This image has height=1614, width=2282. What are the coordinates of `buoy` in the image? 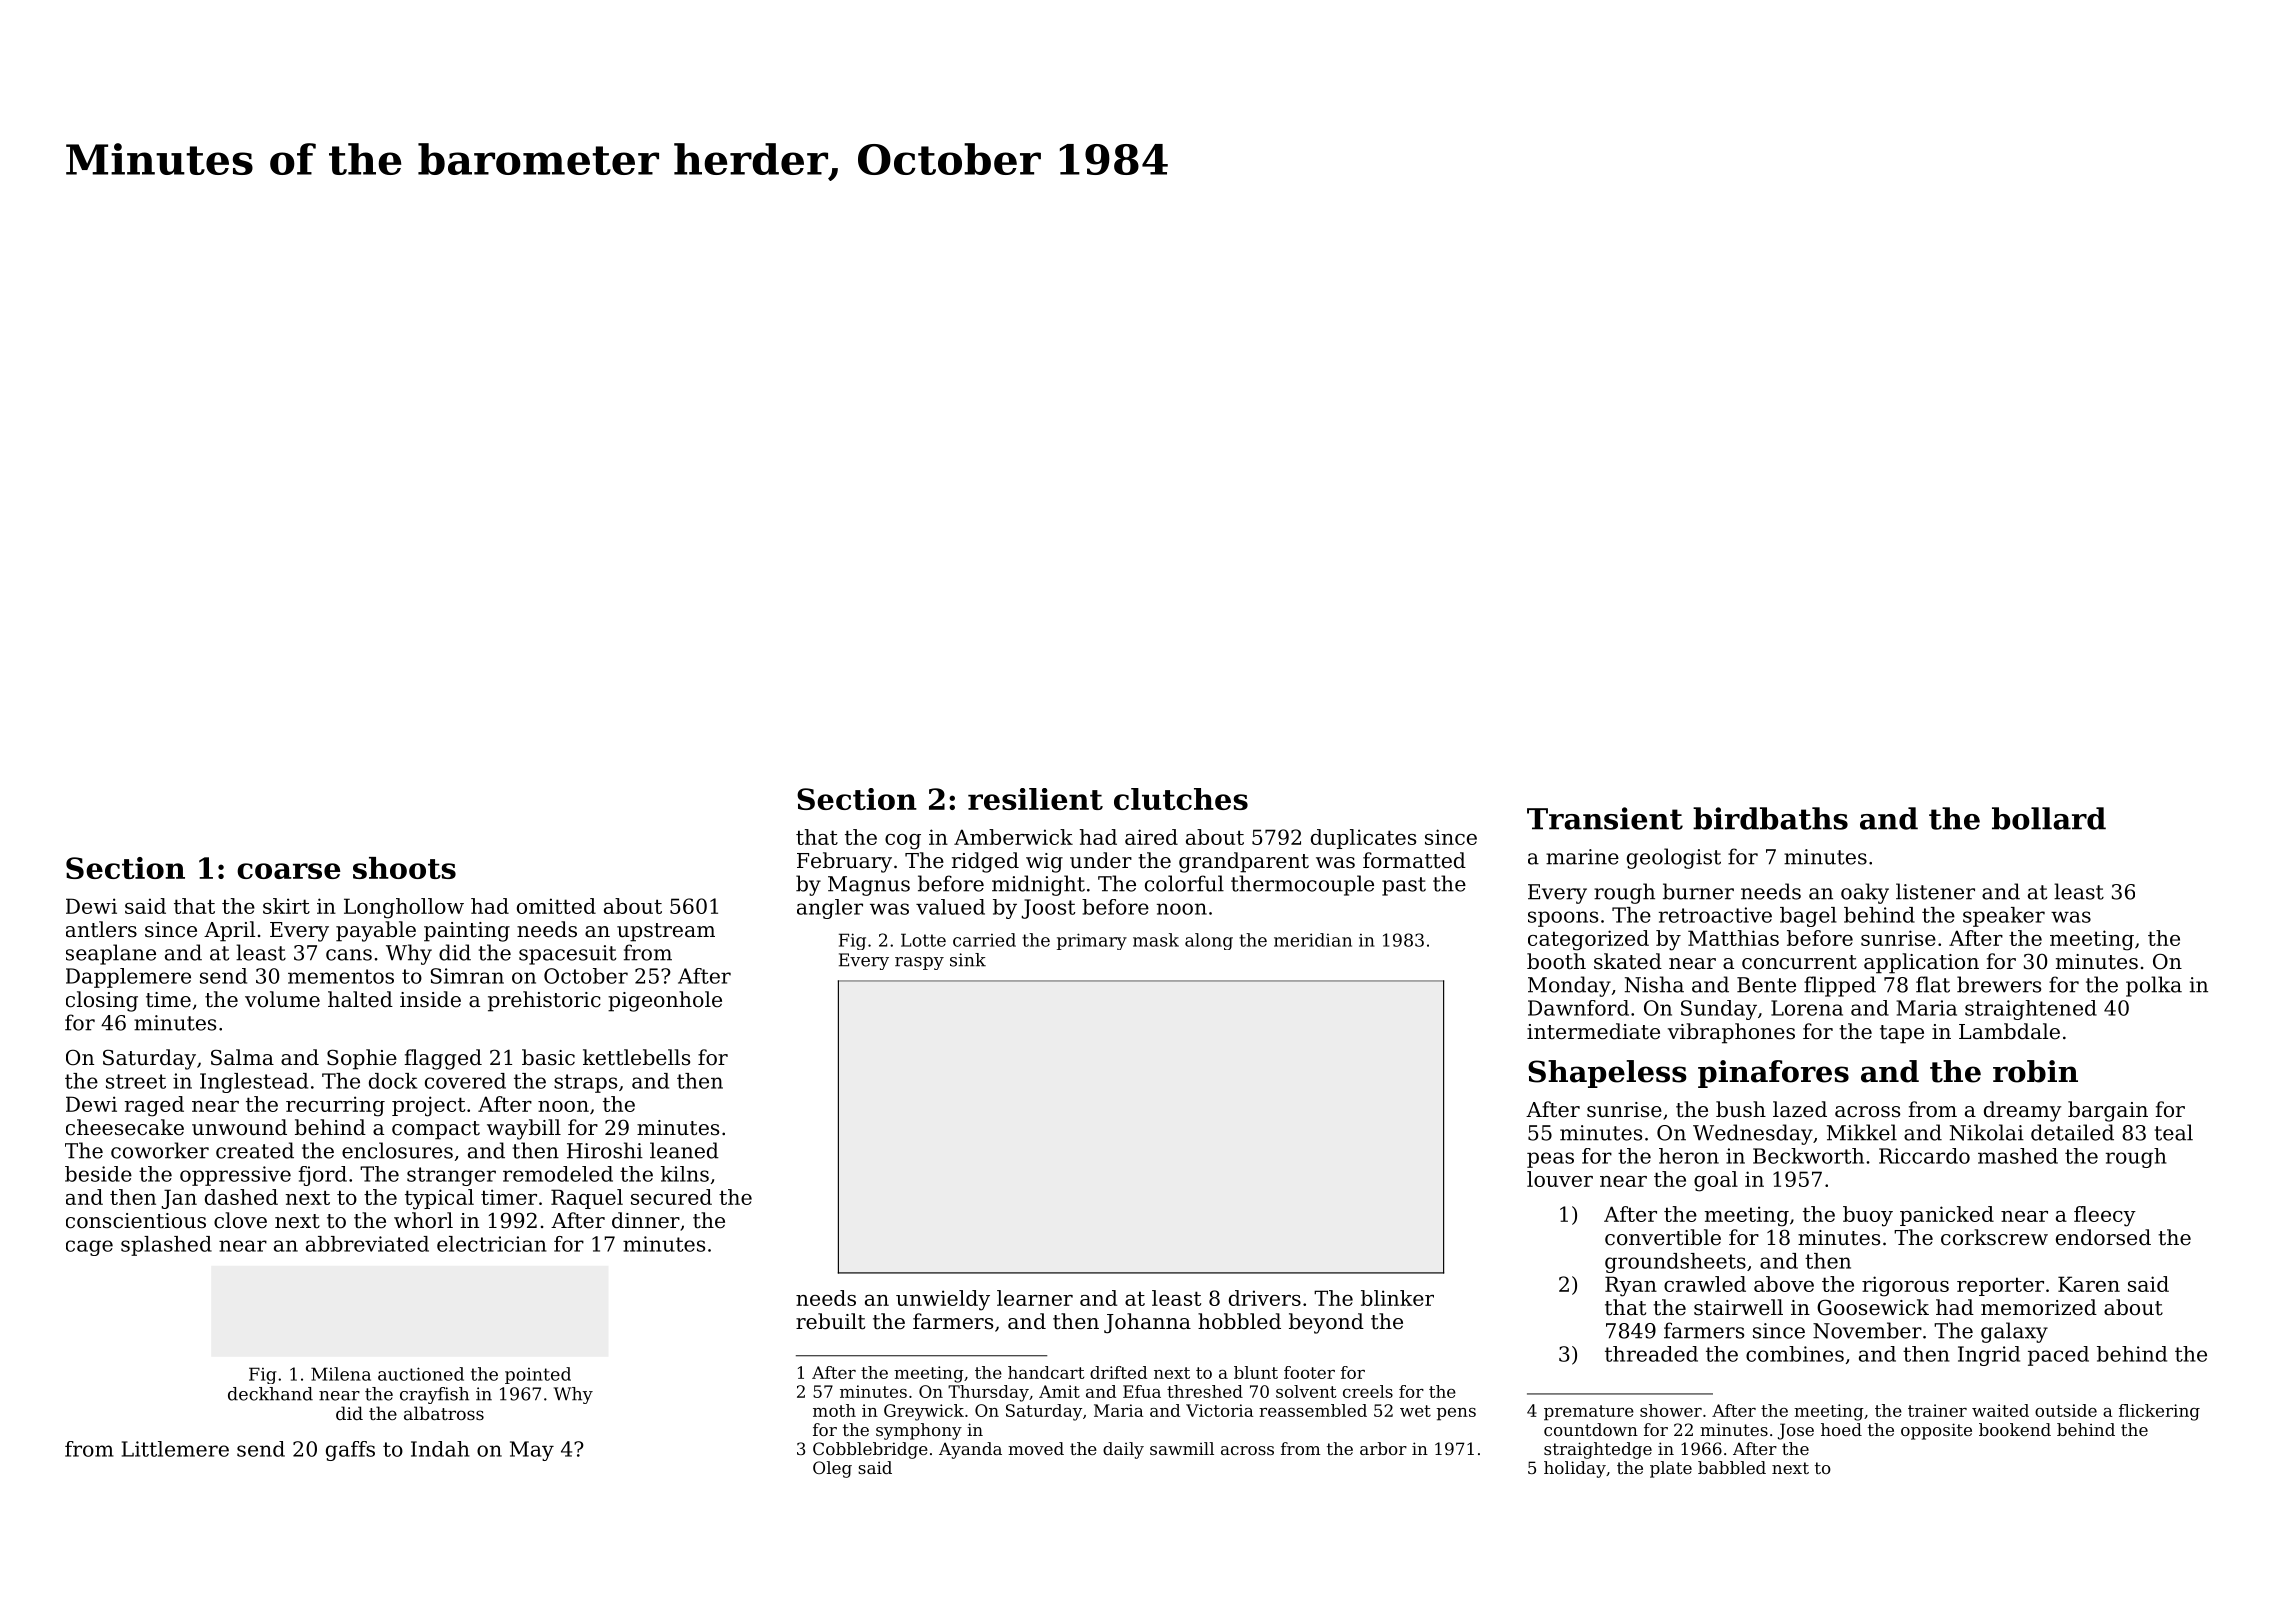 It's located at (1868, 1216).
